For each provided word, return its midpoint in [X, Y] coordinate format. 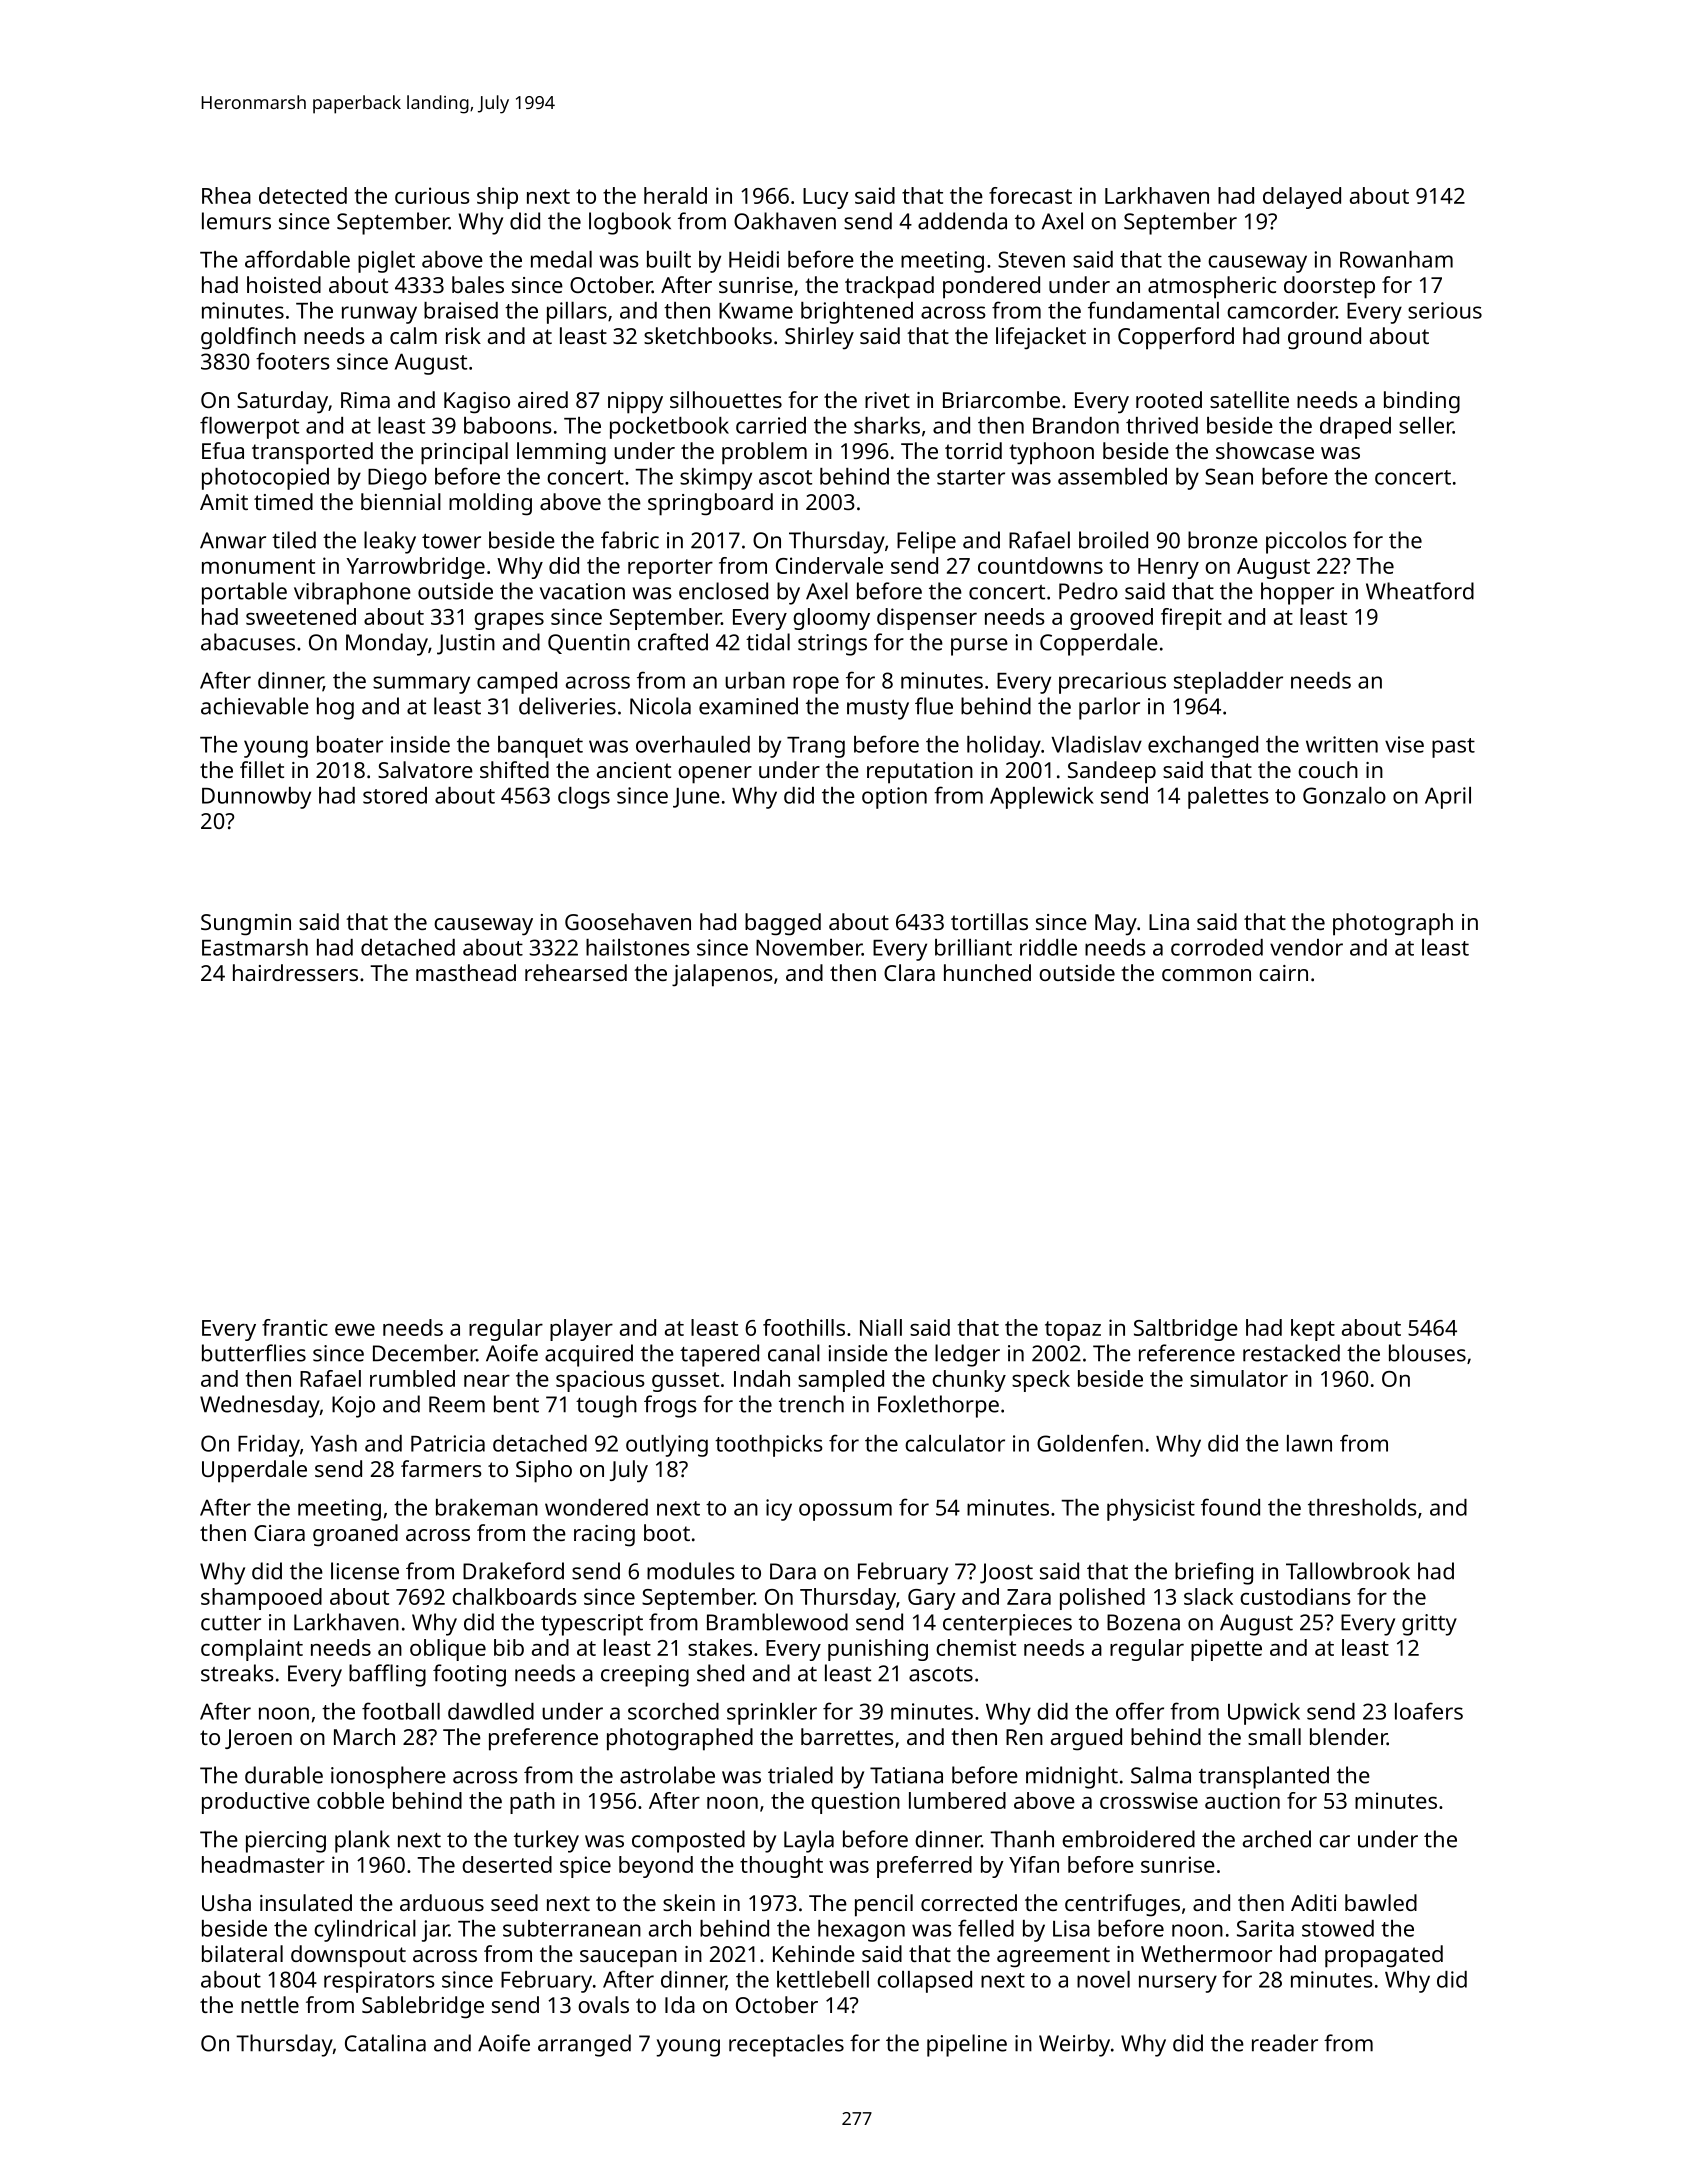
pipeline [967, 2045]
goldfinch [248, 338]
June [696, 798]
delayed [1302, 198]
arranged [584, 2045]
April [1448, 798]
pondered [991, 287]
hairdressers [295, 972]
